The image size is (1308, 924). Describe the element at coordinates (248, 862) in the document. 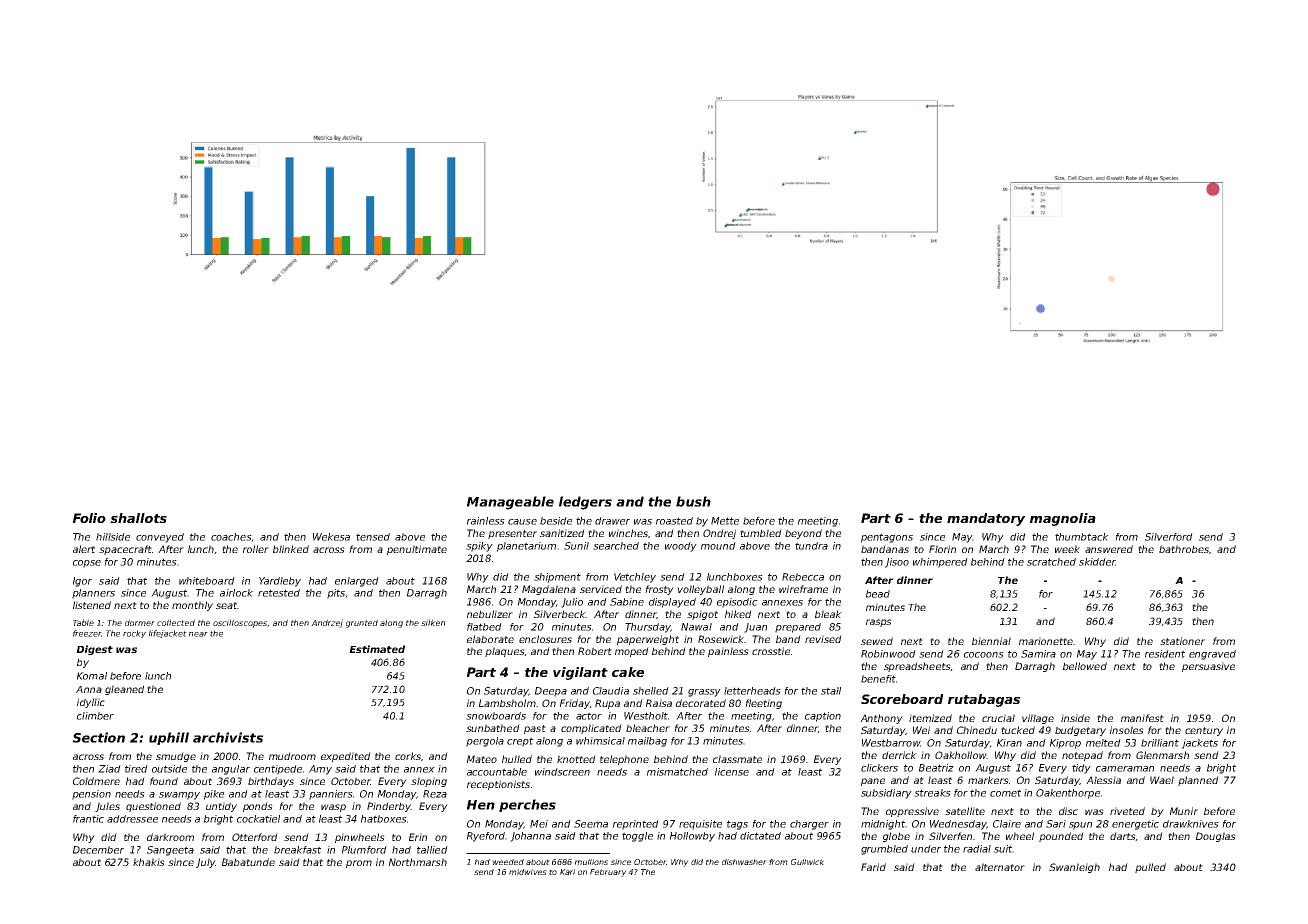

I see `Babatunde` at that location.
